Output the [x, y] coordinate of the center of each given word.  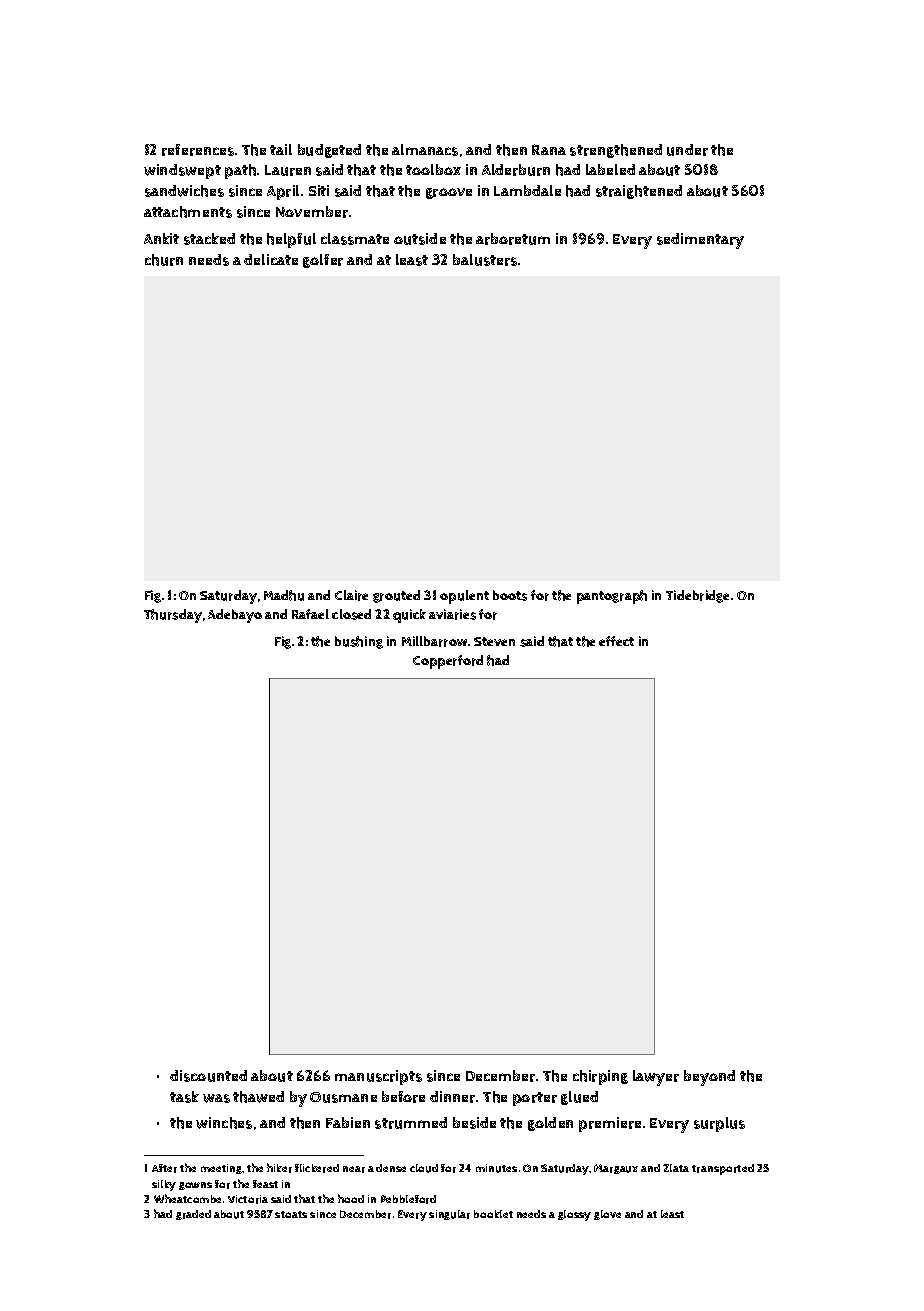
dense [391, 1168]
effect [616, 641]
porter [535, 1099]
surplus [719, 1124]
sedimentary [700, 241]
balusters [485, 260]
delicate [271, 259]
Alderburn [516, 170]
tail [281, 149]
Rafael [310, 614]
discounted [208, 1076]
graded [193, 1215]
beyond [709, 1078]
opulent [464, 597]
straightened [639, 192]
